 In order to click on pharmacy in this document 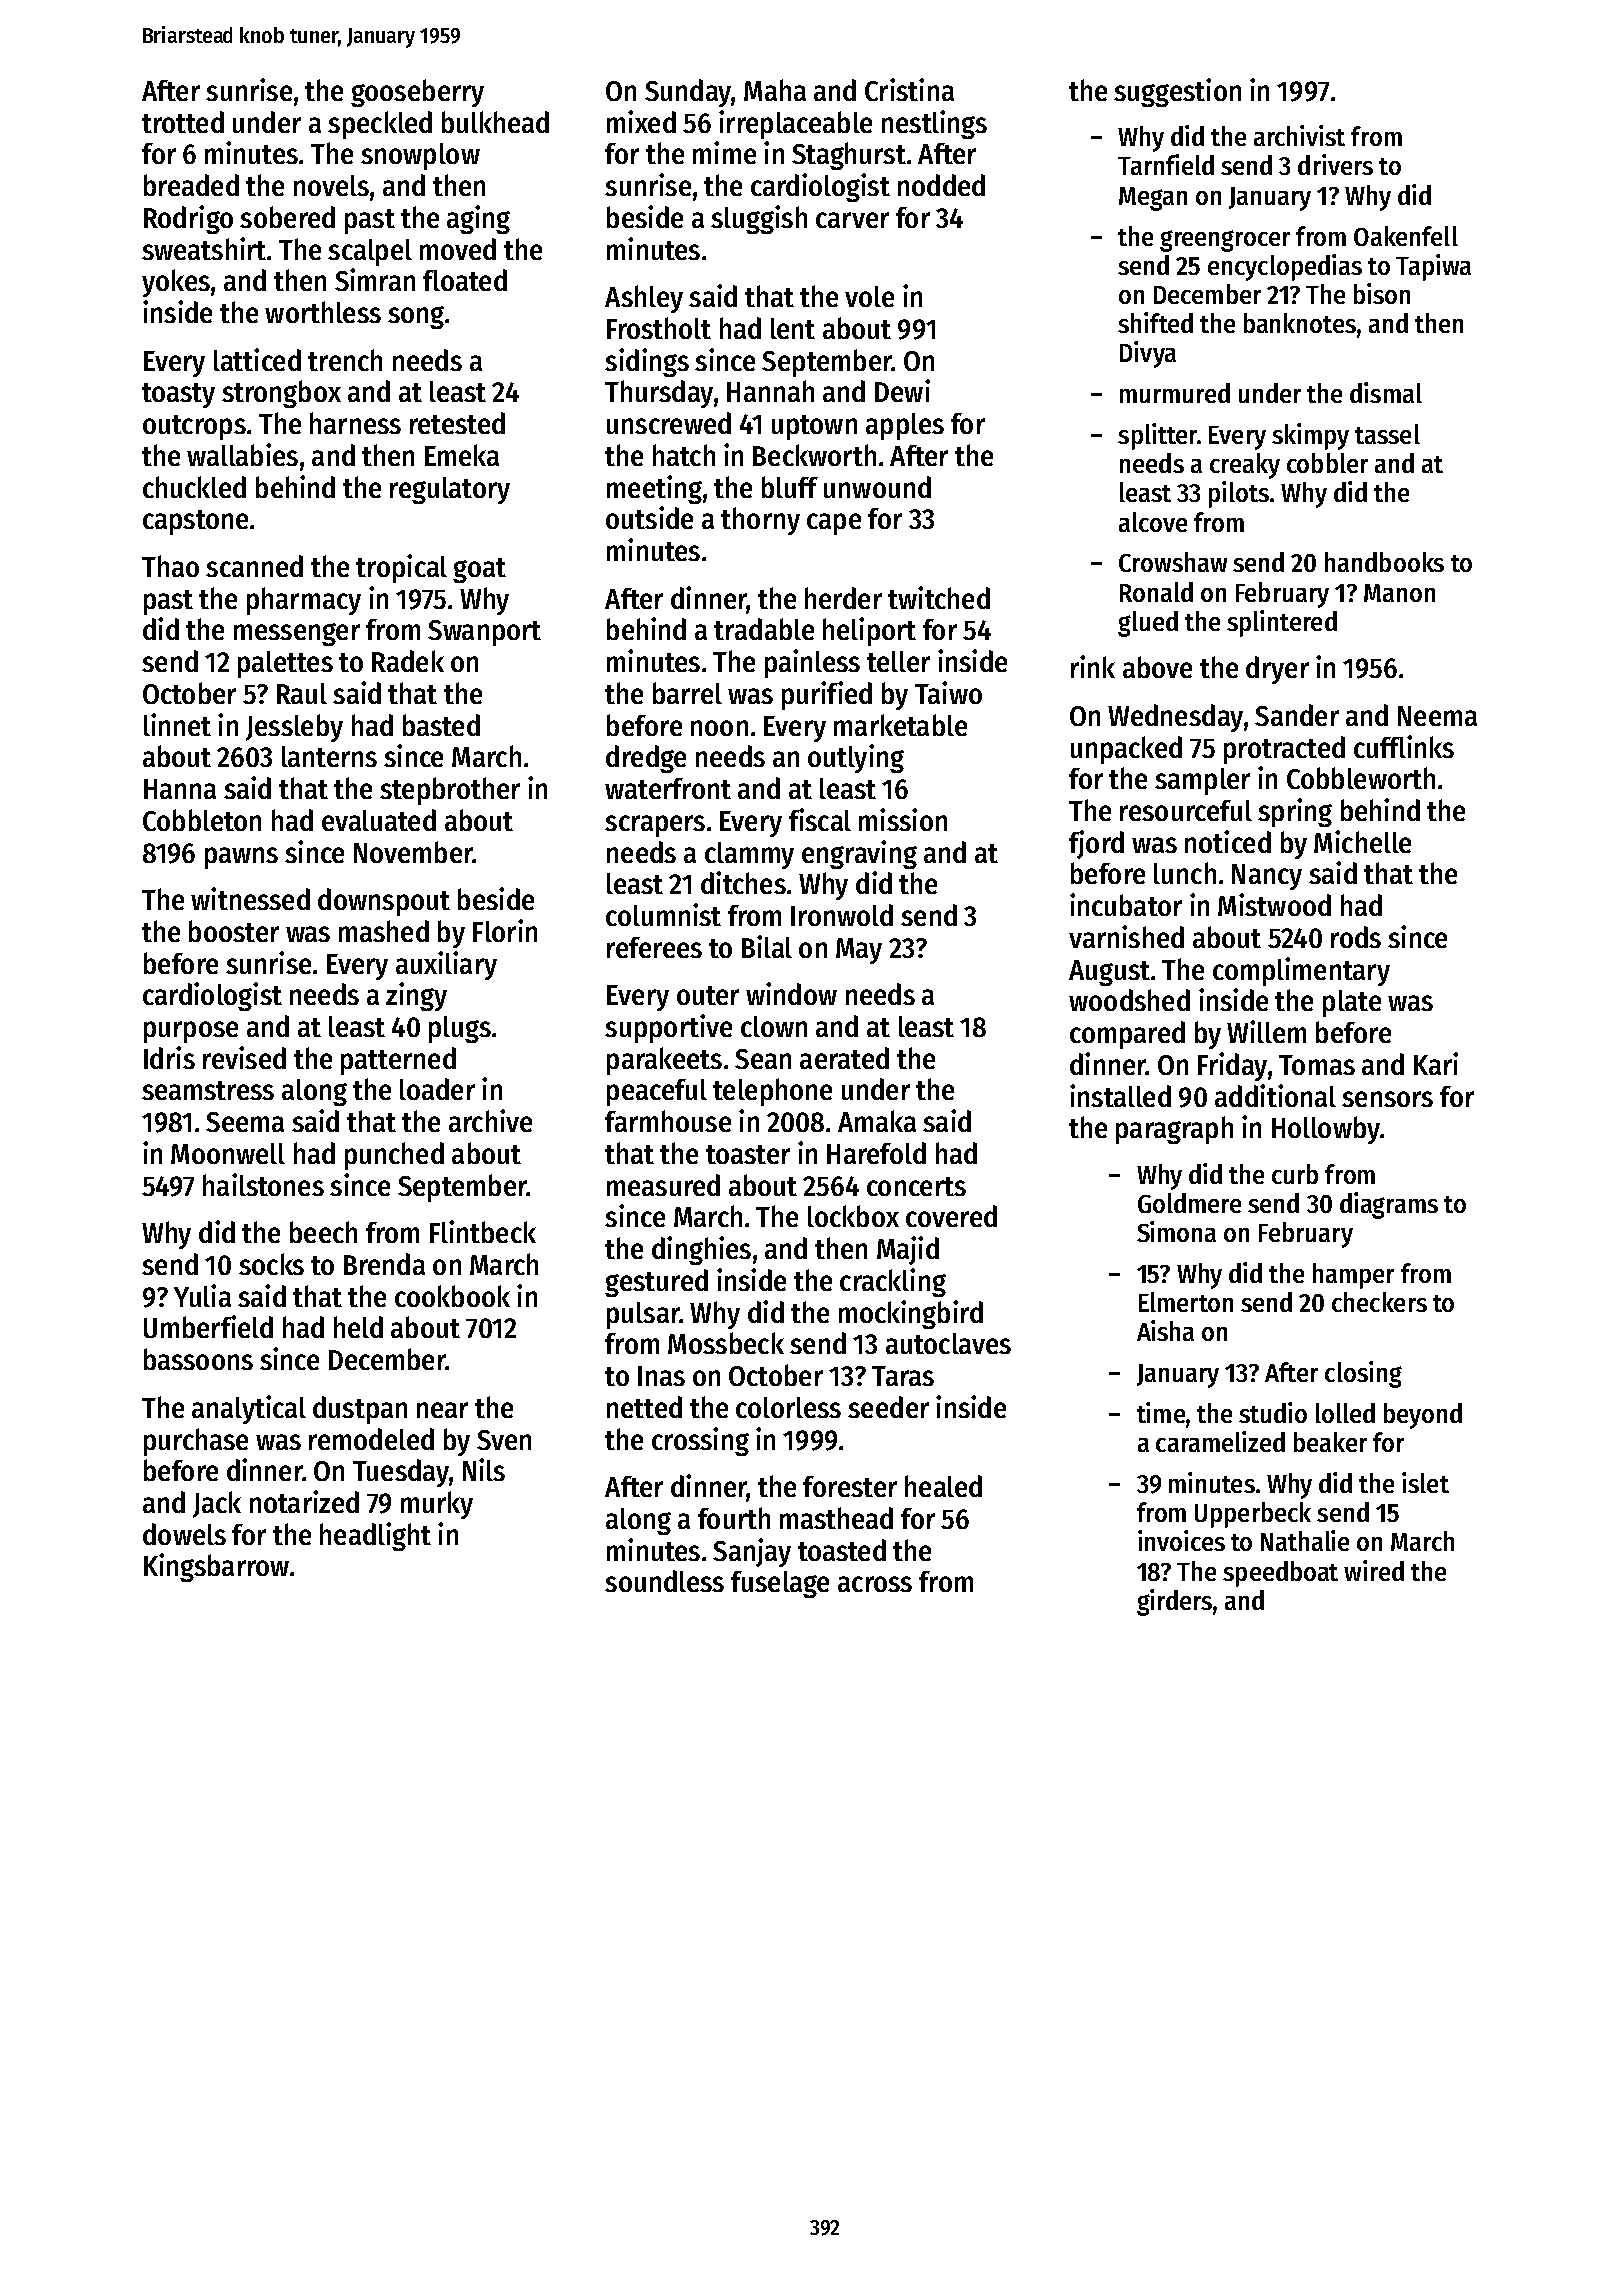, I will do `click(304, 601)`.
